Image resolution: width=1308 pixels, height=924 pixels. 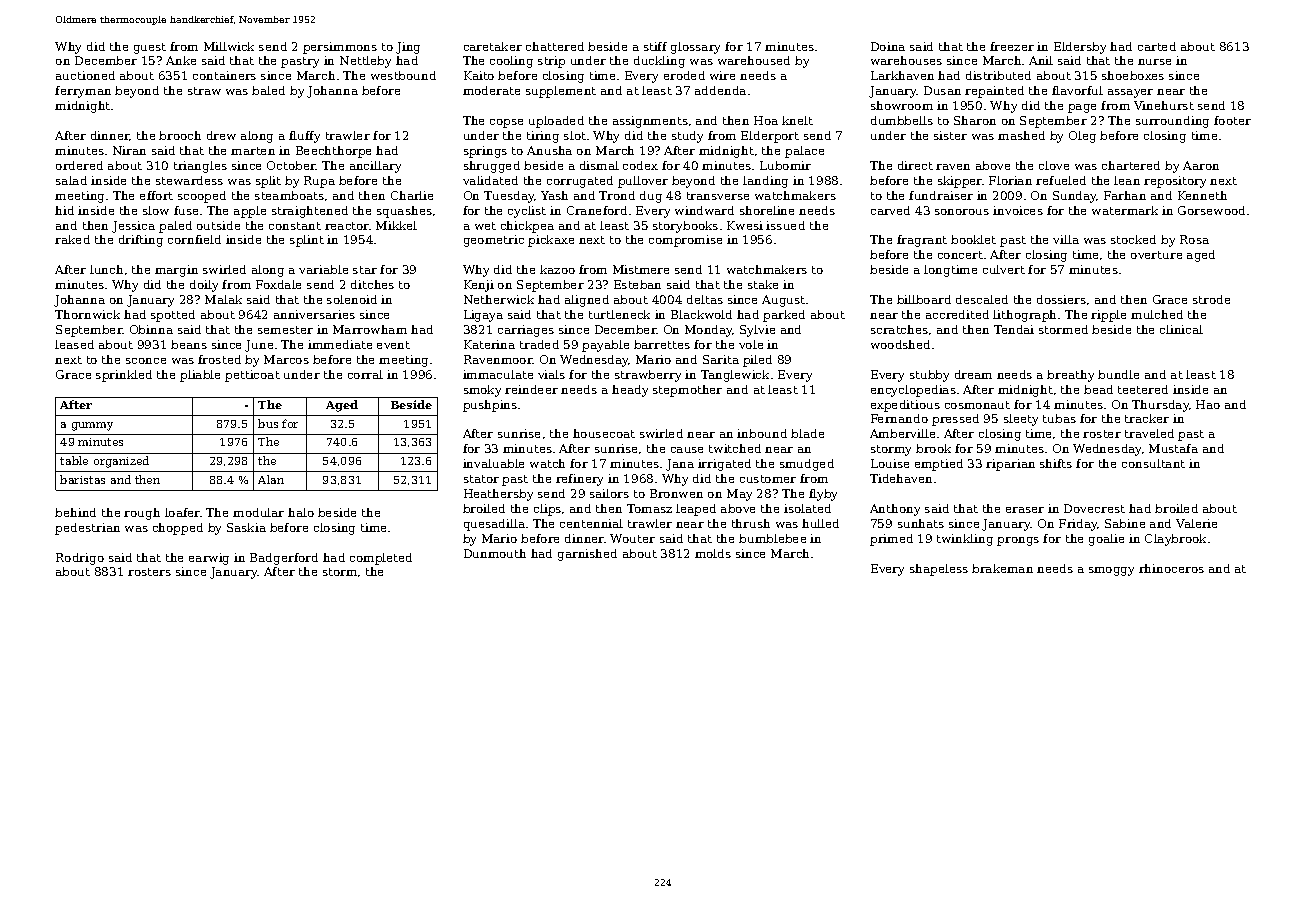 I want to click on chattered, so click(x=555, y=46).
